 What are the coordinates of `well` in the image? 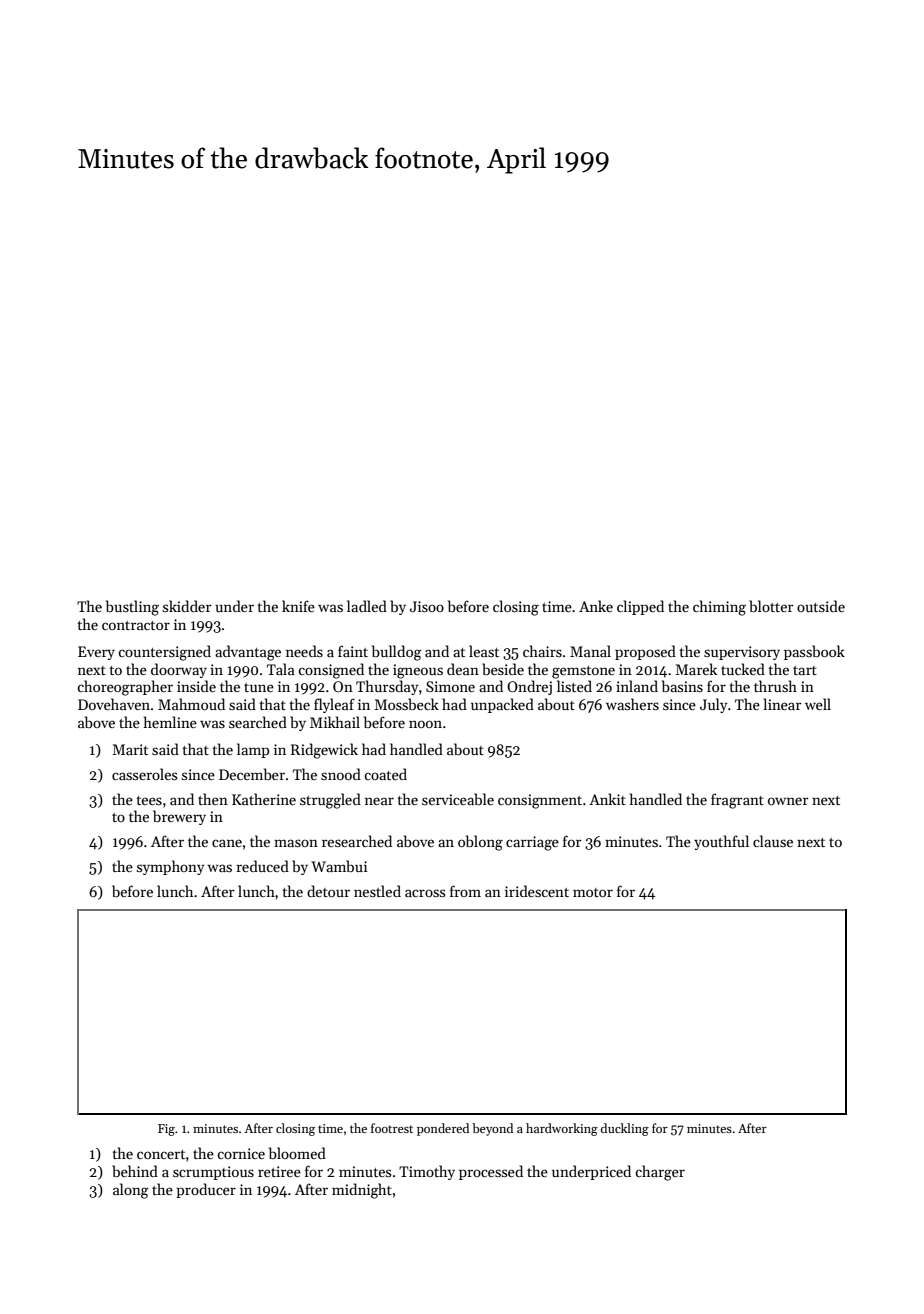 It's located at (818, 704).
